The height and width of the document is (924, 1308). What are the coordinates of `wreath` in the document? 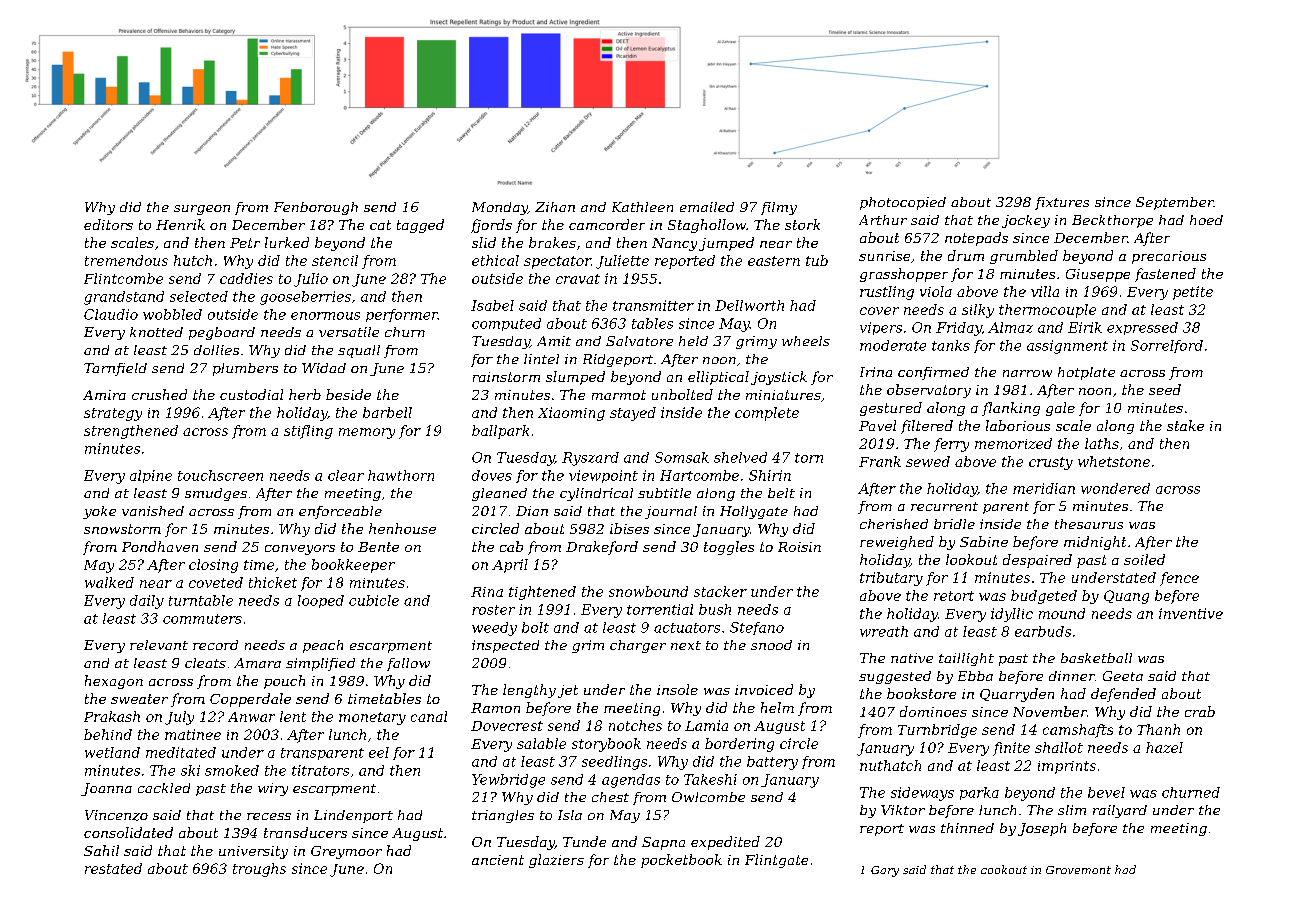 It's located at (884, 631).
